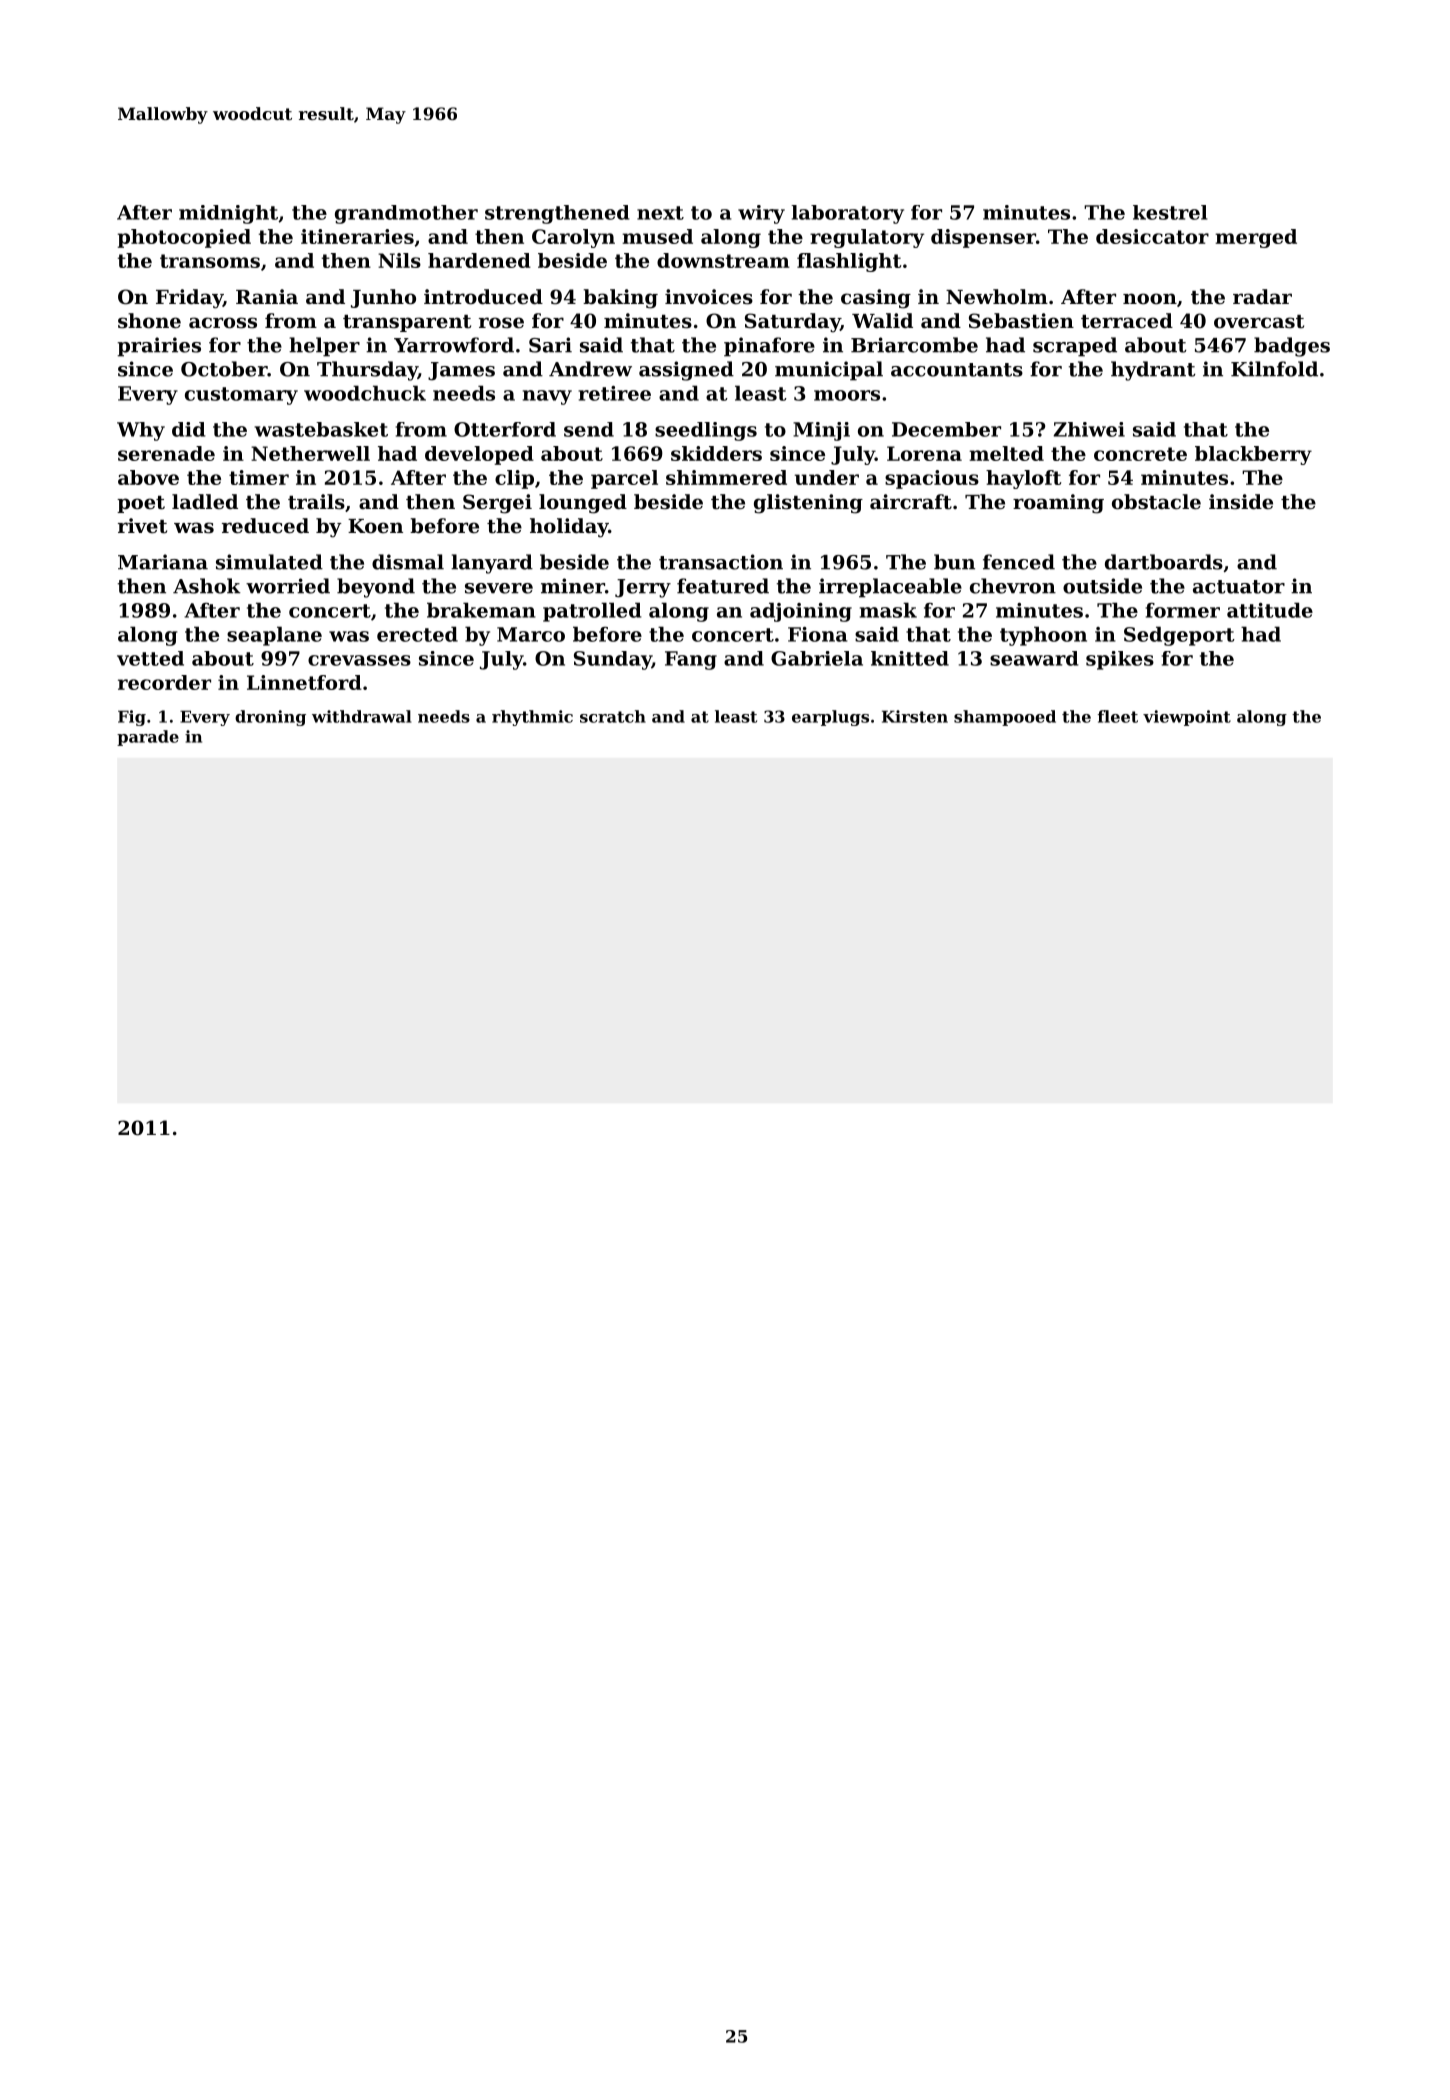 Image resolution: width=1450 pixels, height=2100 pixels. What do you see at coordinates (1021, 321) in the screenshot?
I see `Sebastien` at bounding box center [1021, 321].
